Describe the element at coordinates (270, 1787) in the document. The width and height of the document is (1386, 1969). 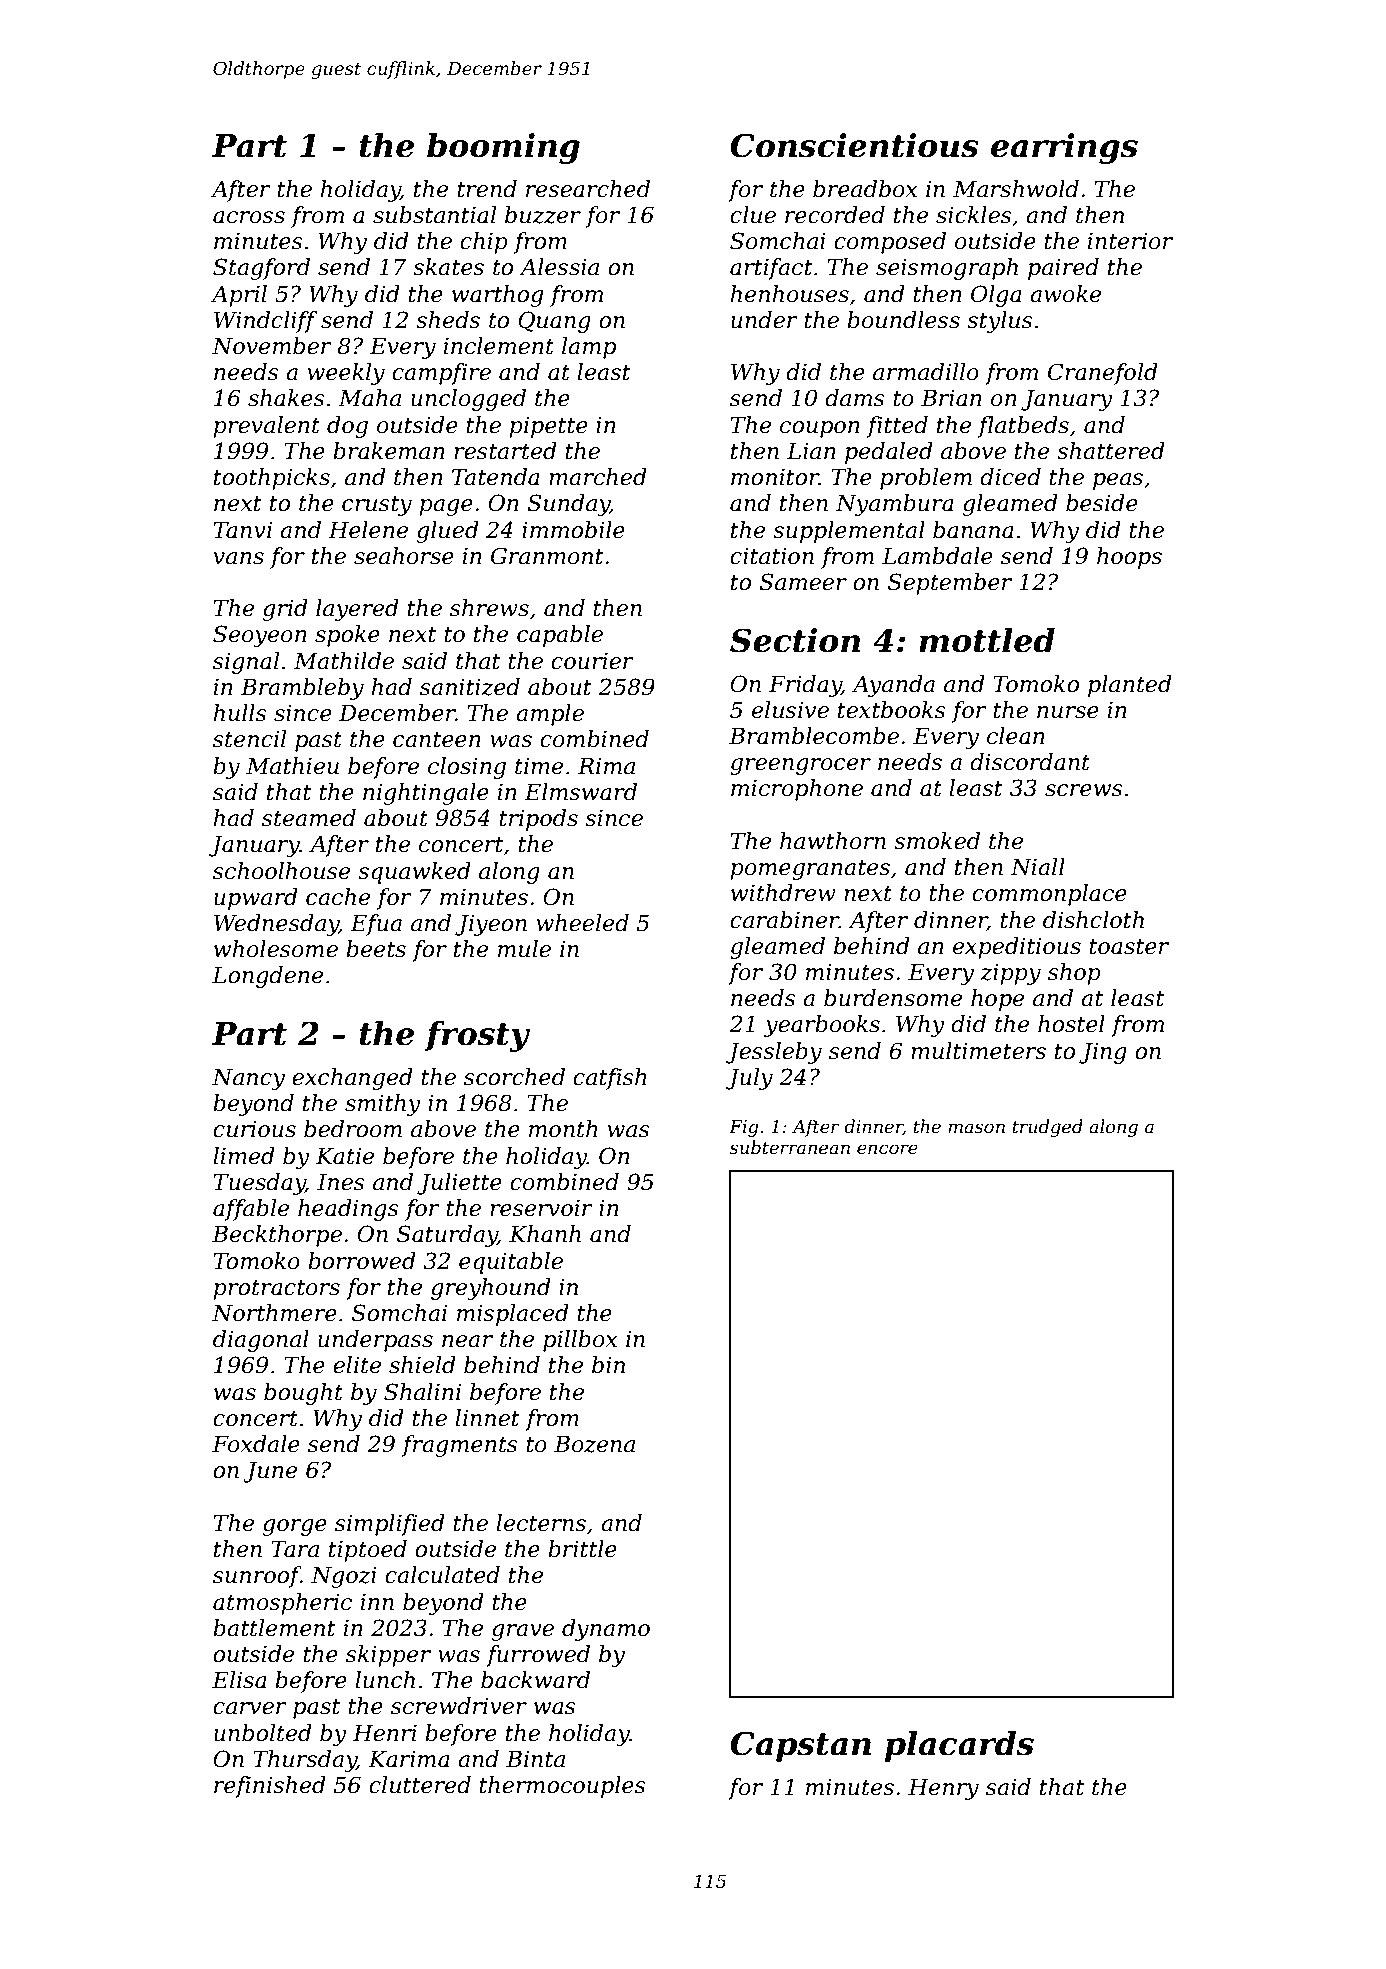
I see `refinished` at that location.
